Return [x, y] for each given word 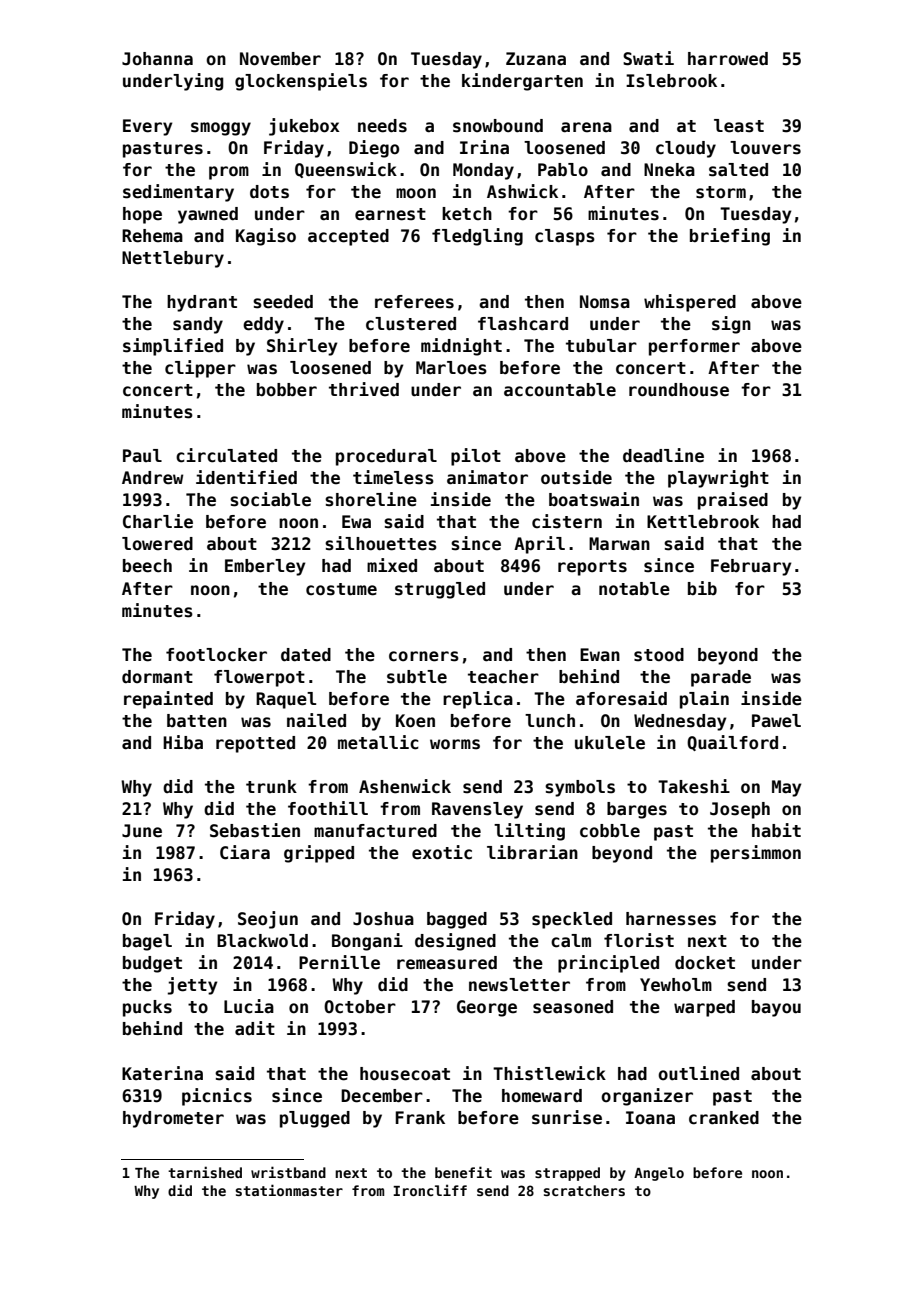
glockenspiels [301, 82]
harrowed [728, 59]
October [360, 1007]
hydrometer [173, 1119]
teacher [503, 677]
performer [694, 347]
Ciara [245, 852]
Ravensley [477, 810]
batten [197, 721]
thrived [364, 389]
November [280, 59]
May [786, 788]
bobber [287, 390]
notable [634, 589]
